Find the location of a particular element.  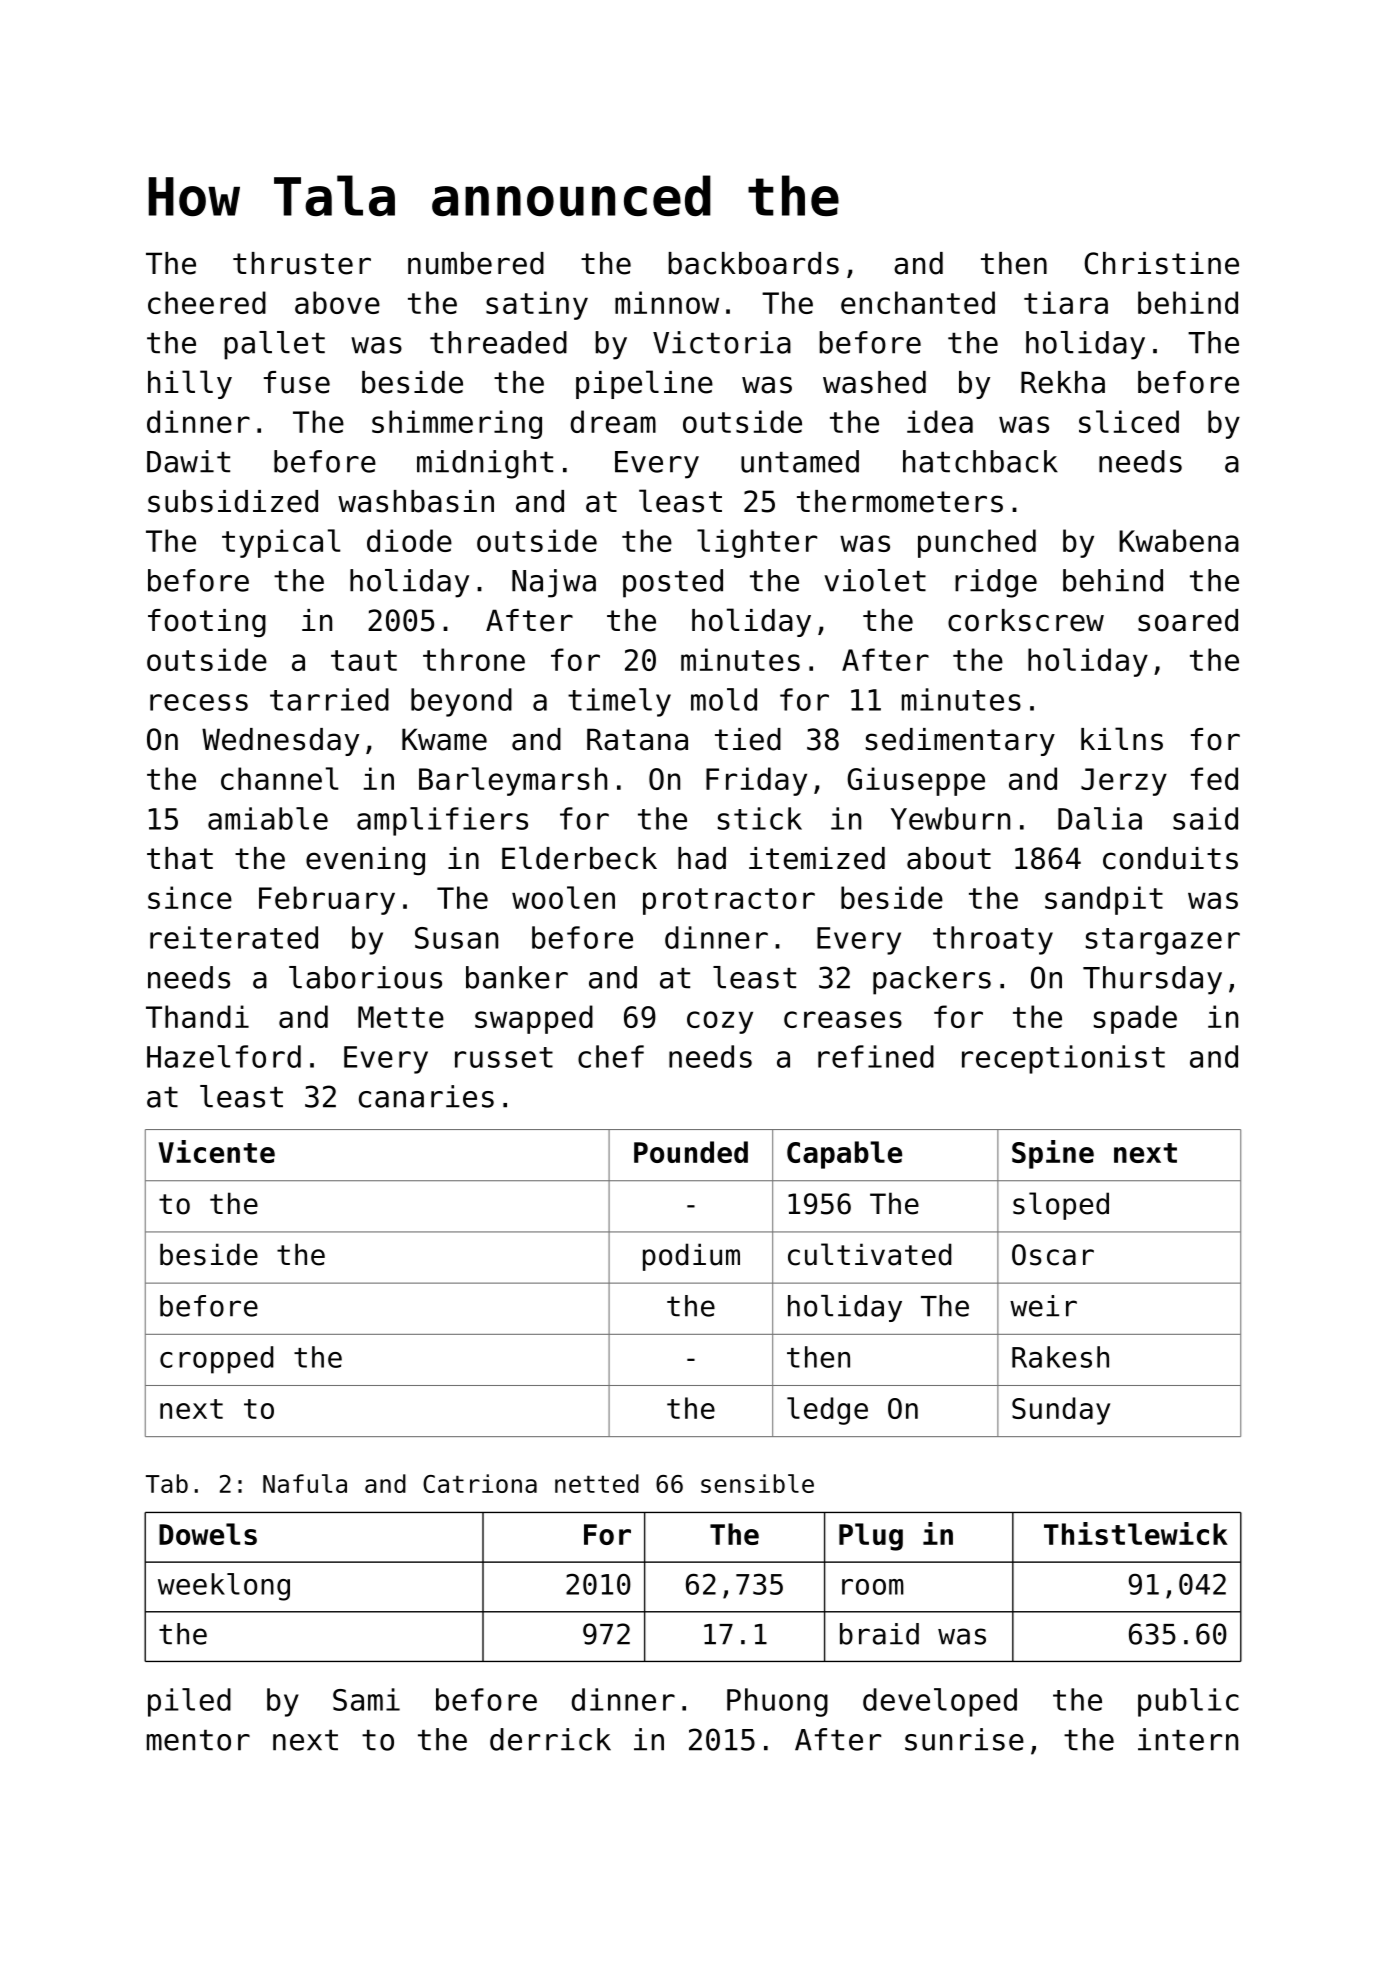

Mette is located at coordinates (401, 1017).
